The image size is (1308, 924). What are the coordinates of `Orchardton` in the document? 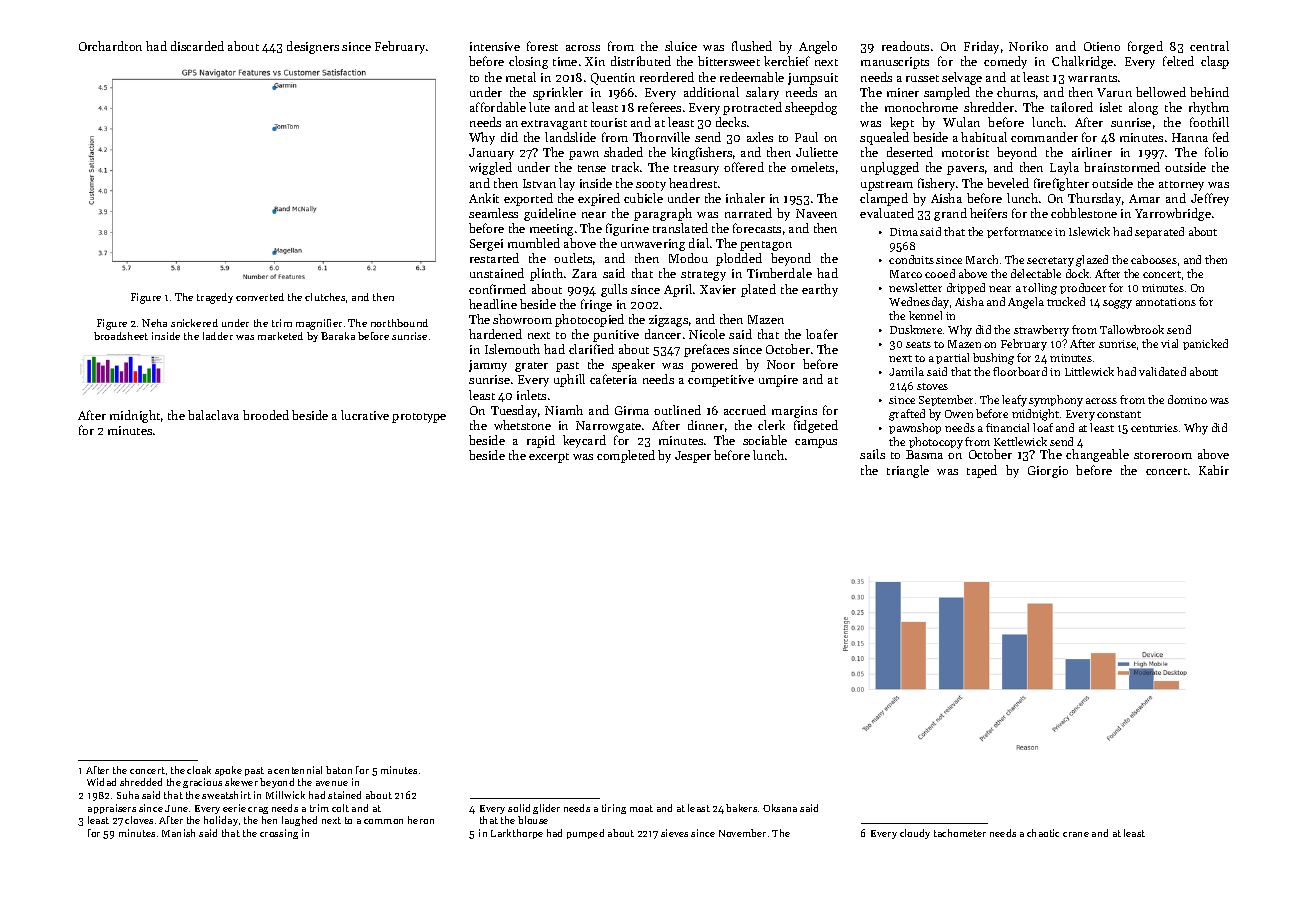 It's located at (110, 46).
